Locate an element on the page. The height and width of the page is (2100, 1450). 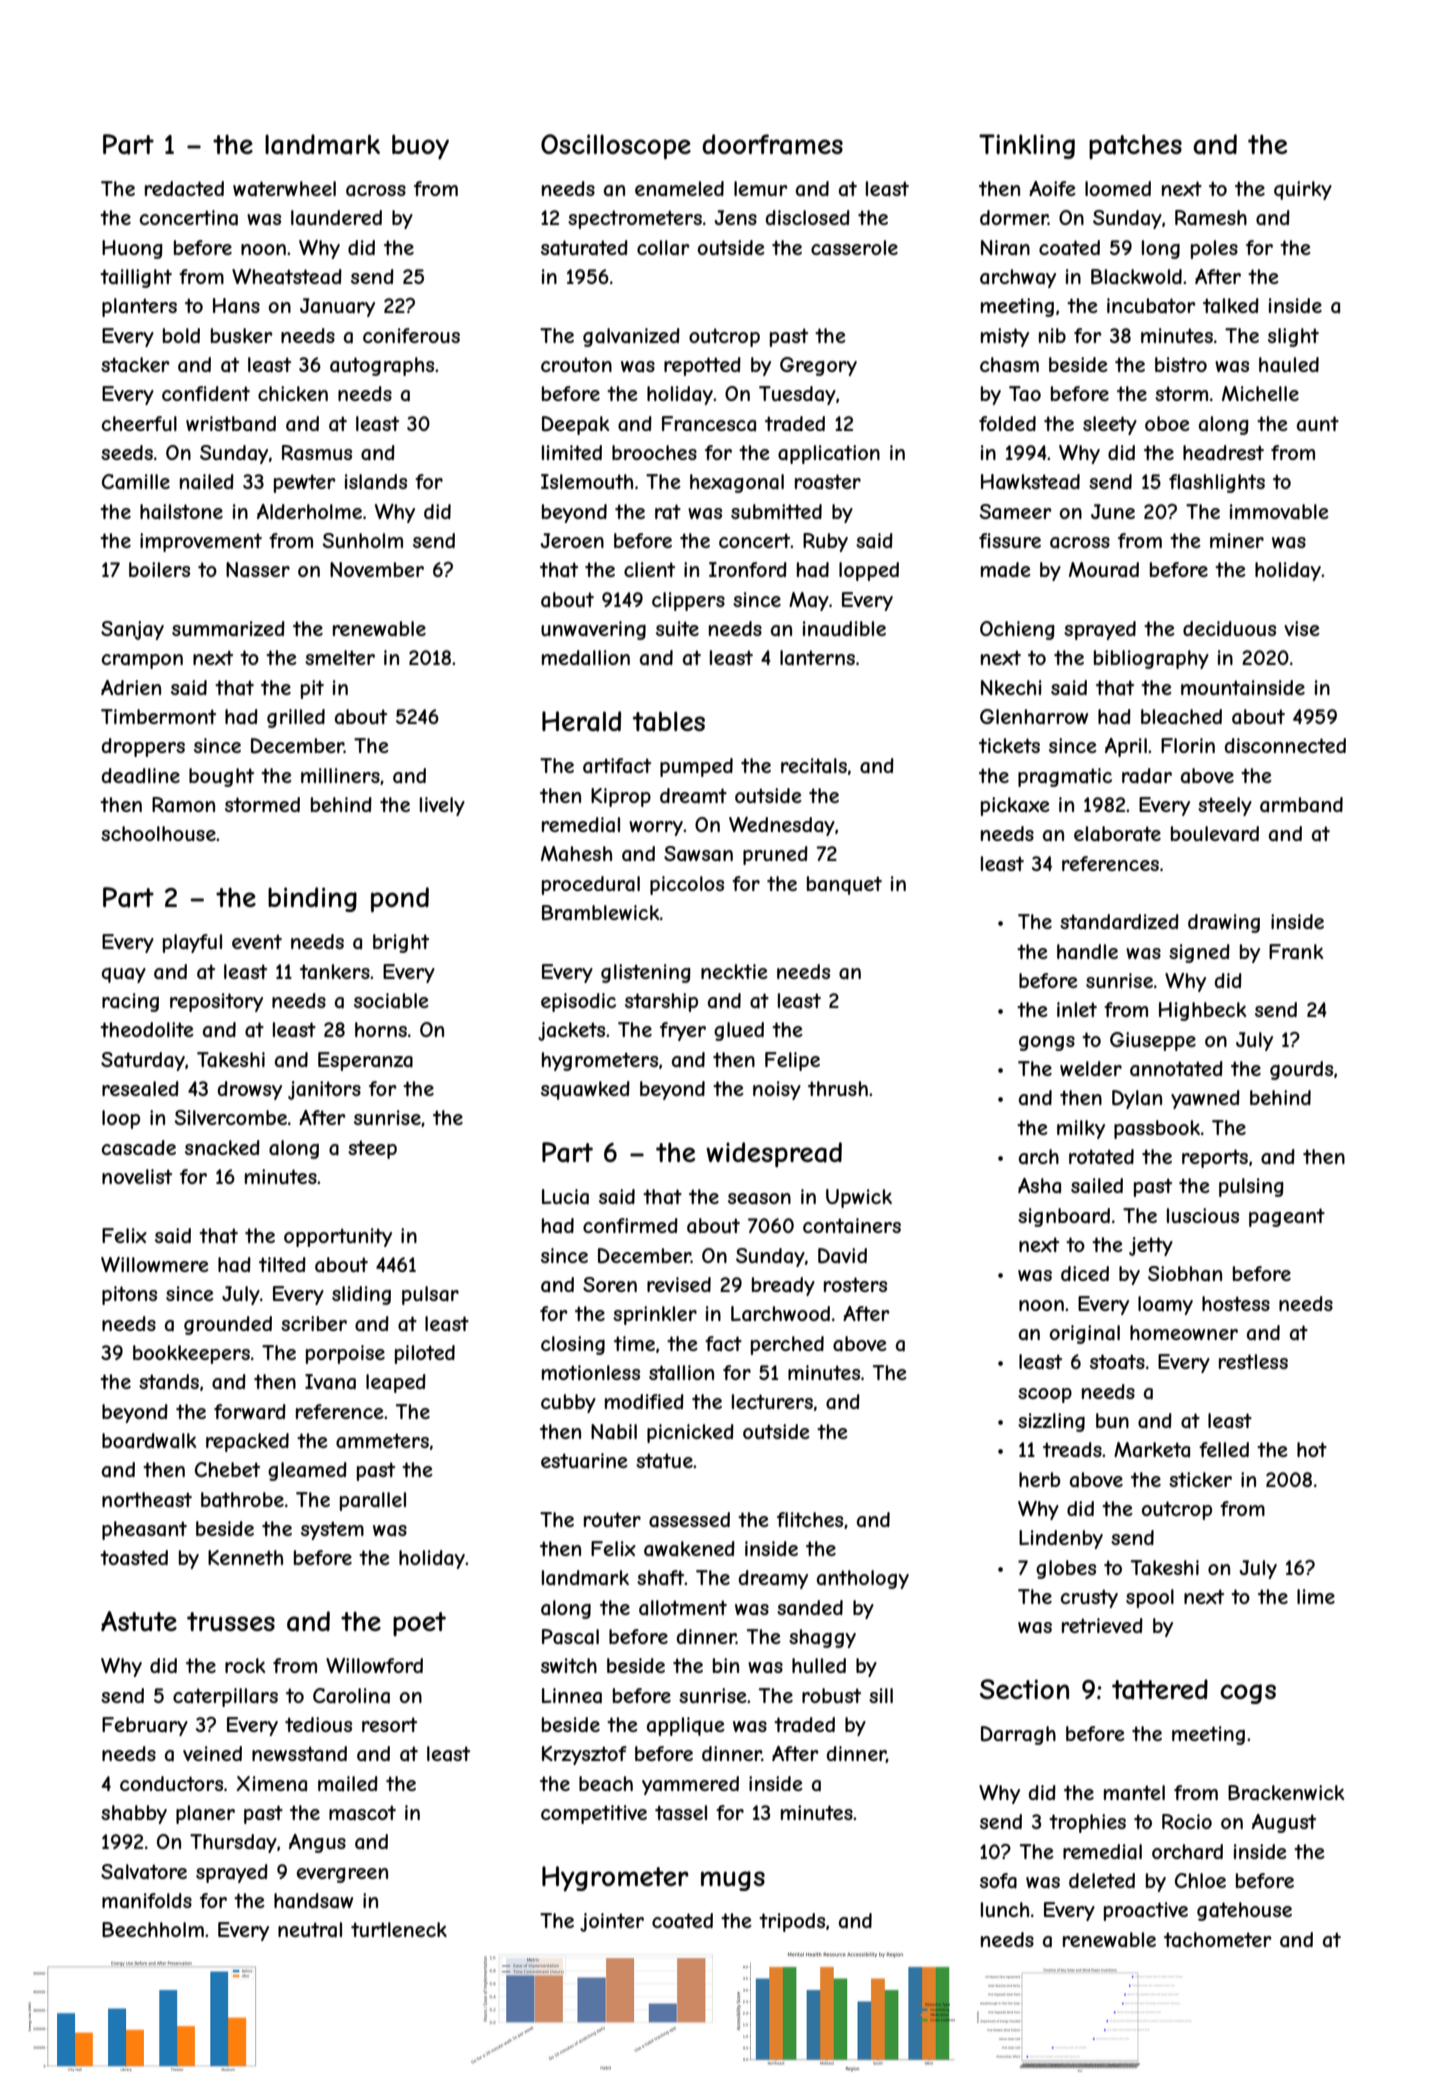
leaped is located at coordinates (396, 1383).
